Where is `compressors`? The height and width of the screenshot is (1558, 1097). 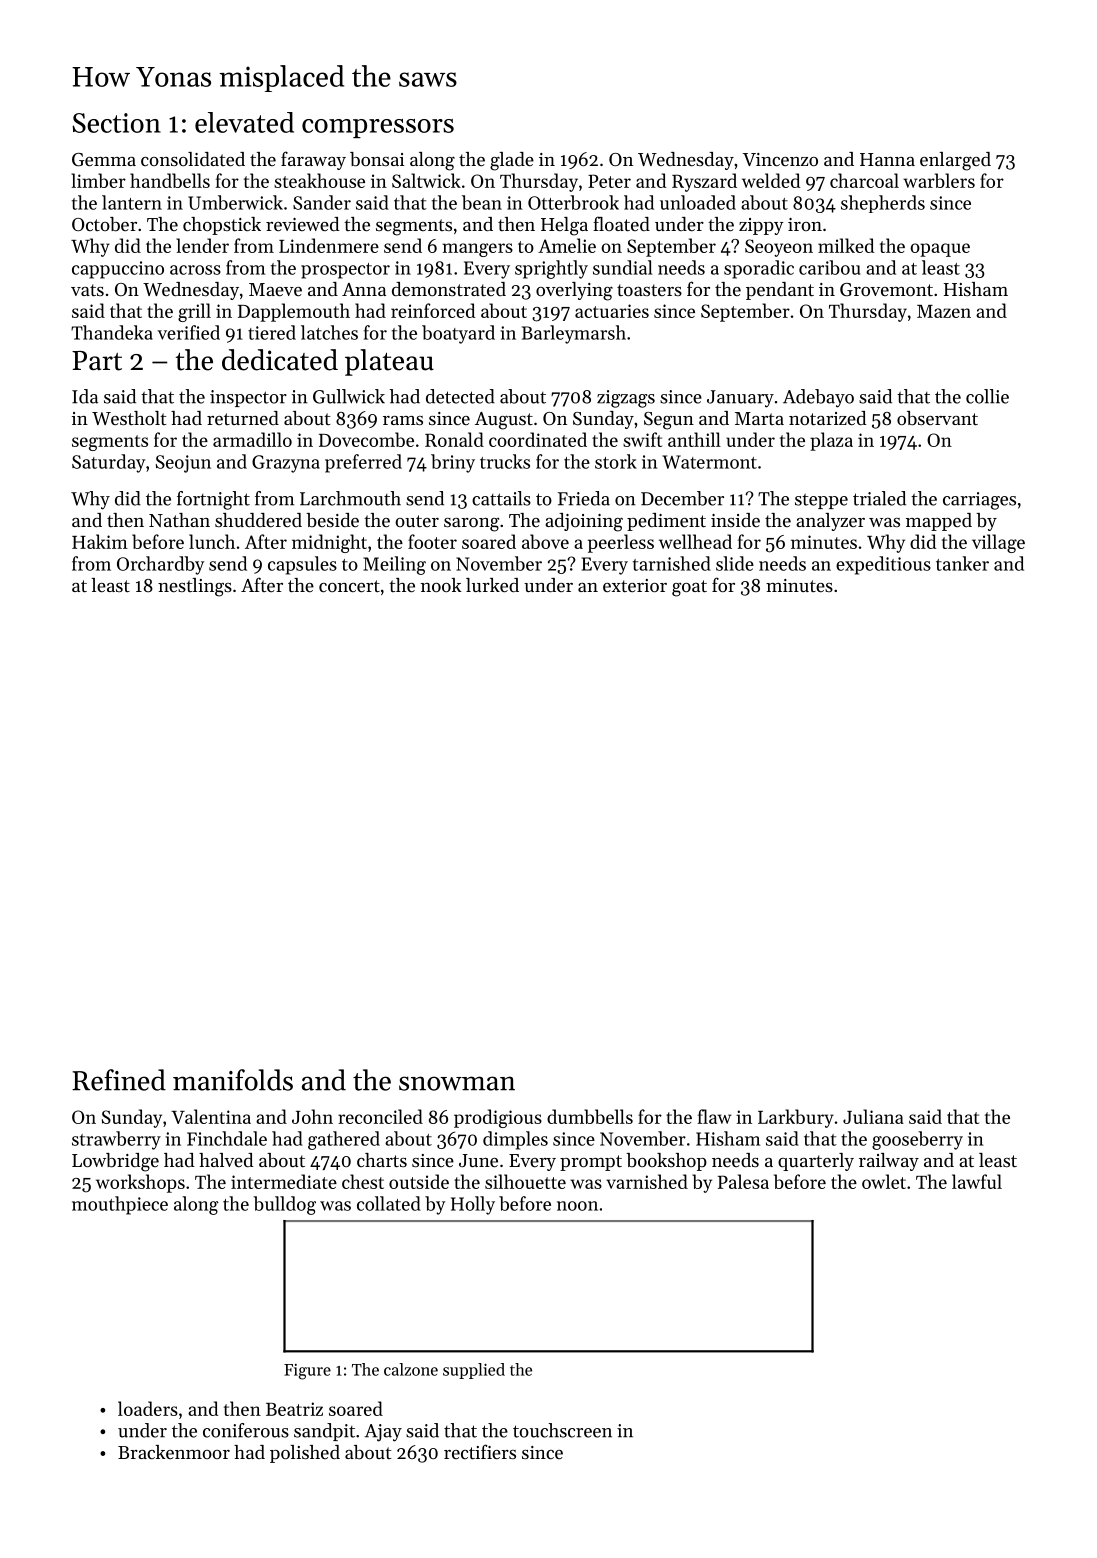 compressors is located at coordinates (378, 128).
